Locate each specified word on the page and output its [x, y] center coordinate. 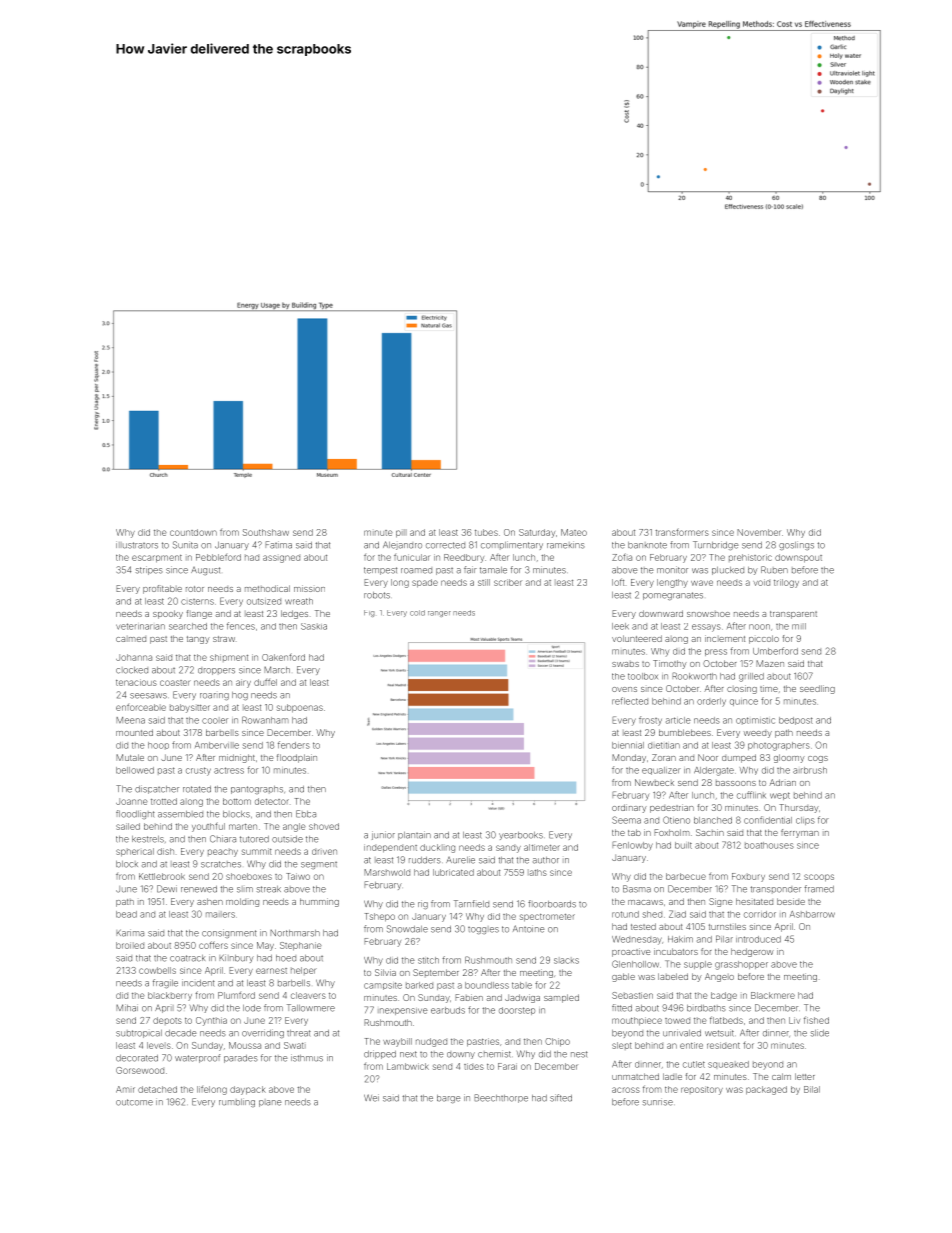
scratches [221, 864]
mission [309, 588]
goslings [796, 545]
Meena [130, 720]
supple [698, 965]
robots [377, 595]
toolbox [643, 676]
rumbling [237, 1102]
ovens [624, 689]
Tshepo [380, 917]
